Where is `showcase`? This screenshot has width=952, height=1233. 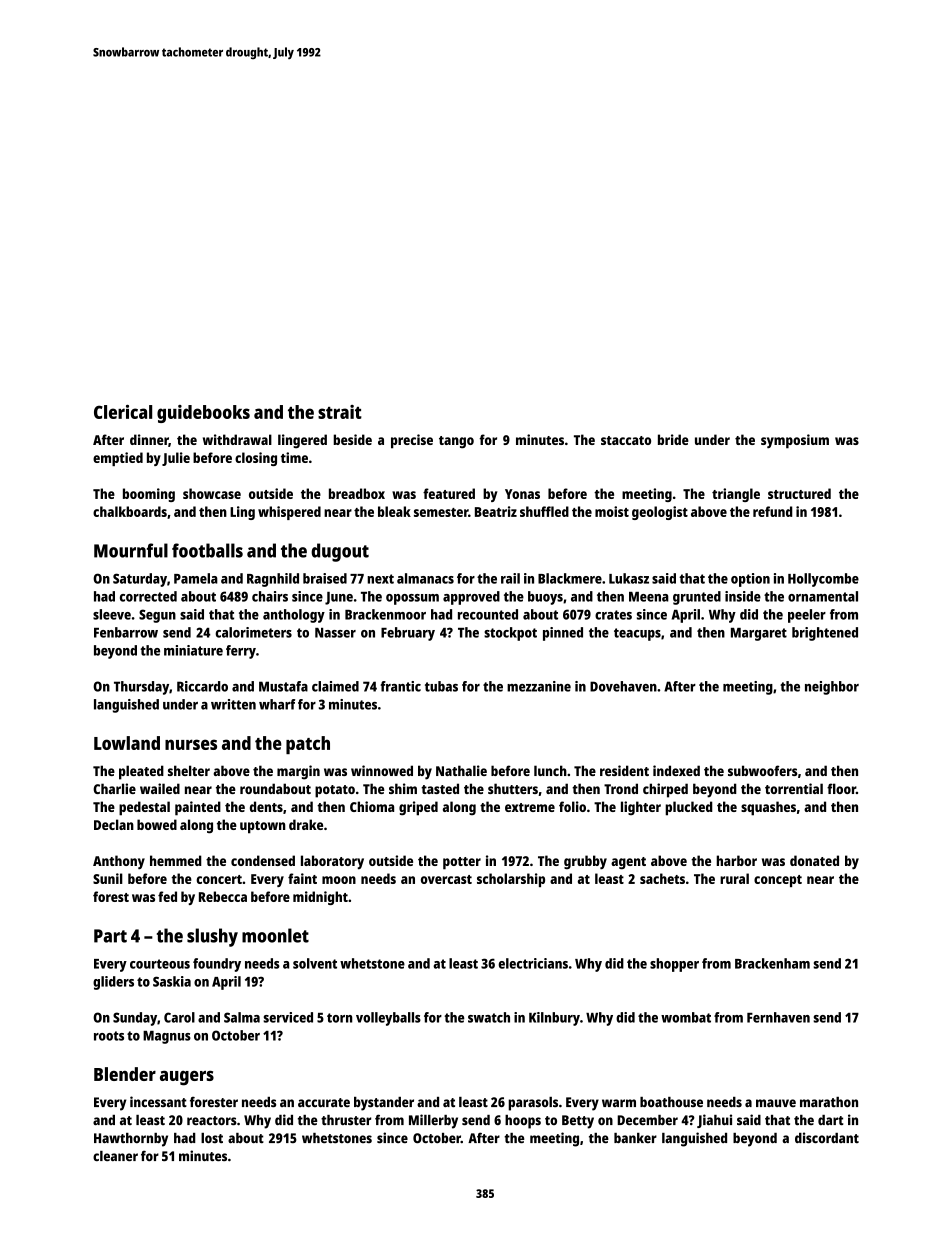
showcase is located at coordinates (212, 493).
